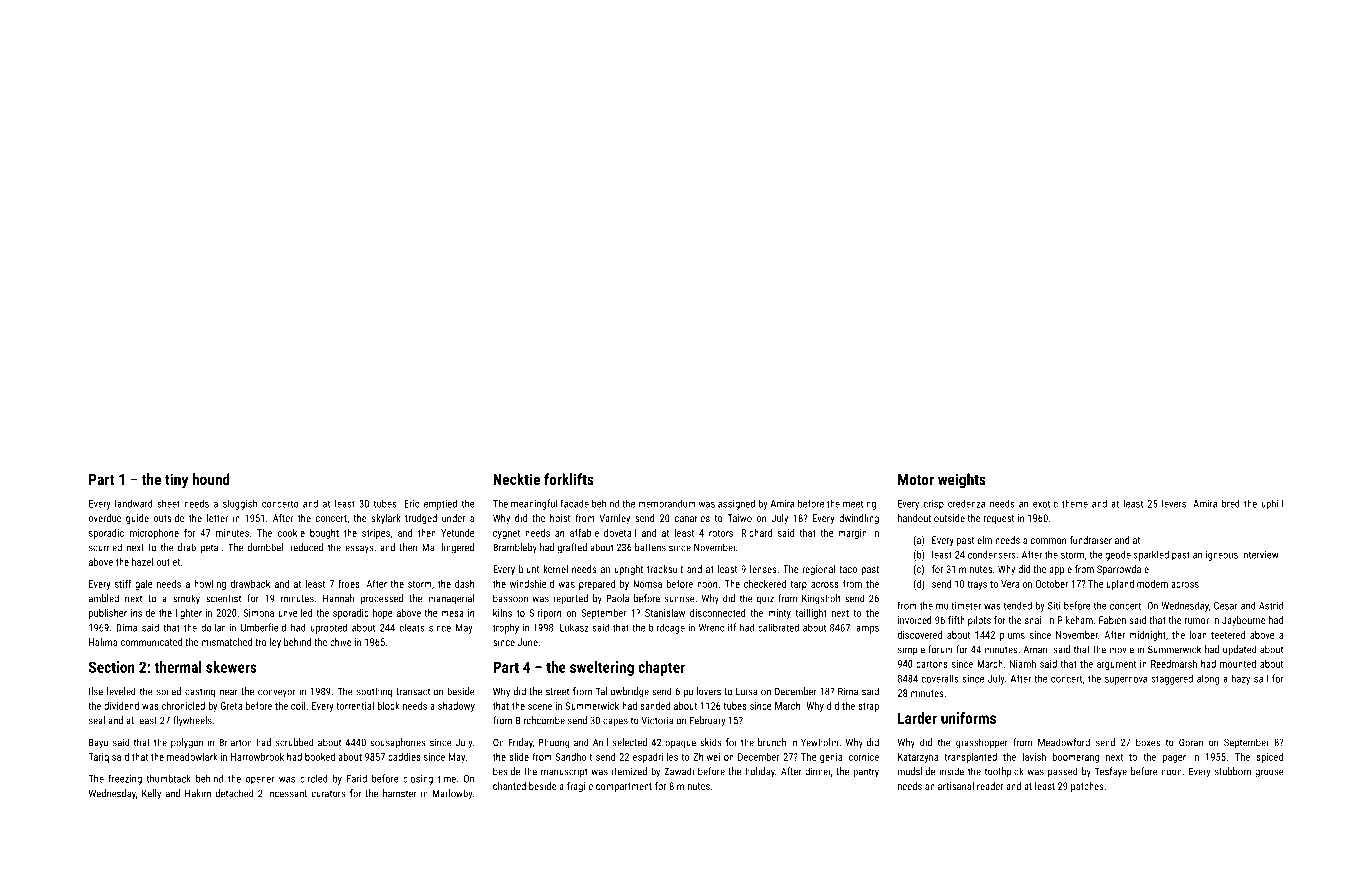 The width and height of the image is (1372, 887). Describe the element at coordinates (962, 480) in the image. I see `weights` at that location.
